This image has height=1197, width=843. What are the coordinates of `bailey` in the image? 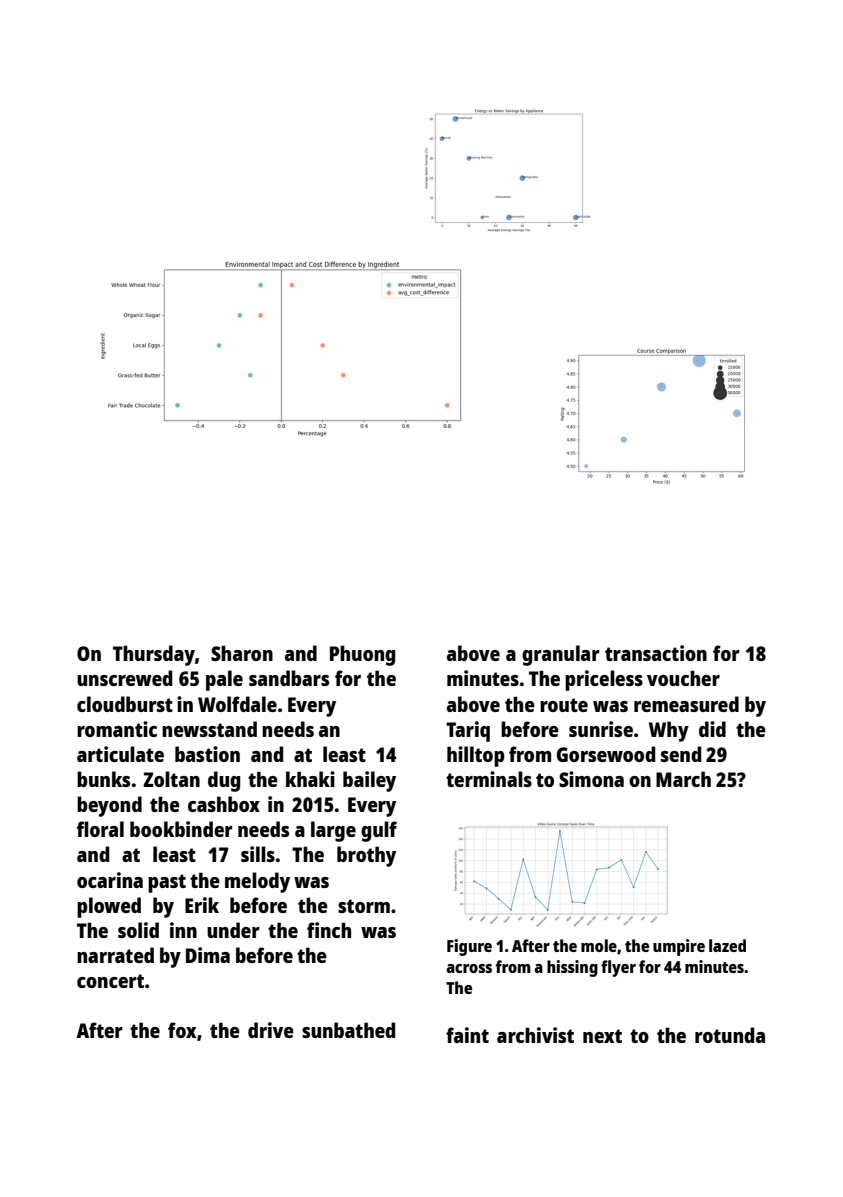 It's located at (369, 781).
